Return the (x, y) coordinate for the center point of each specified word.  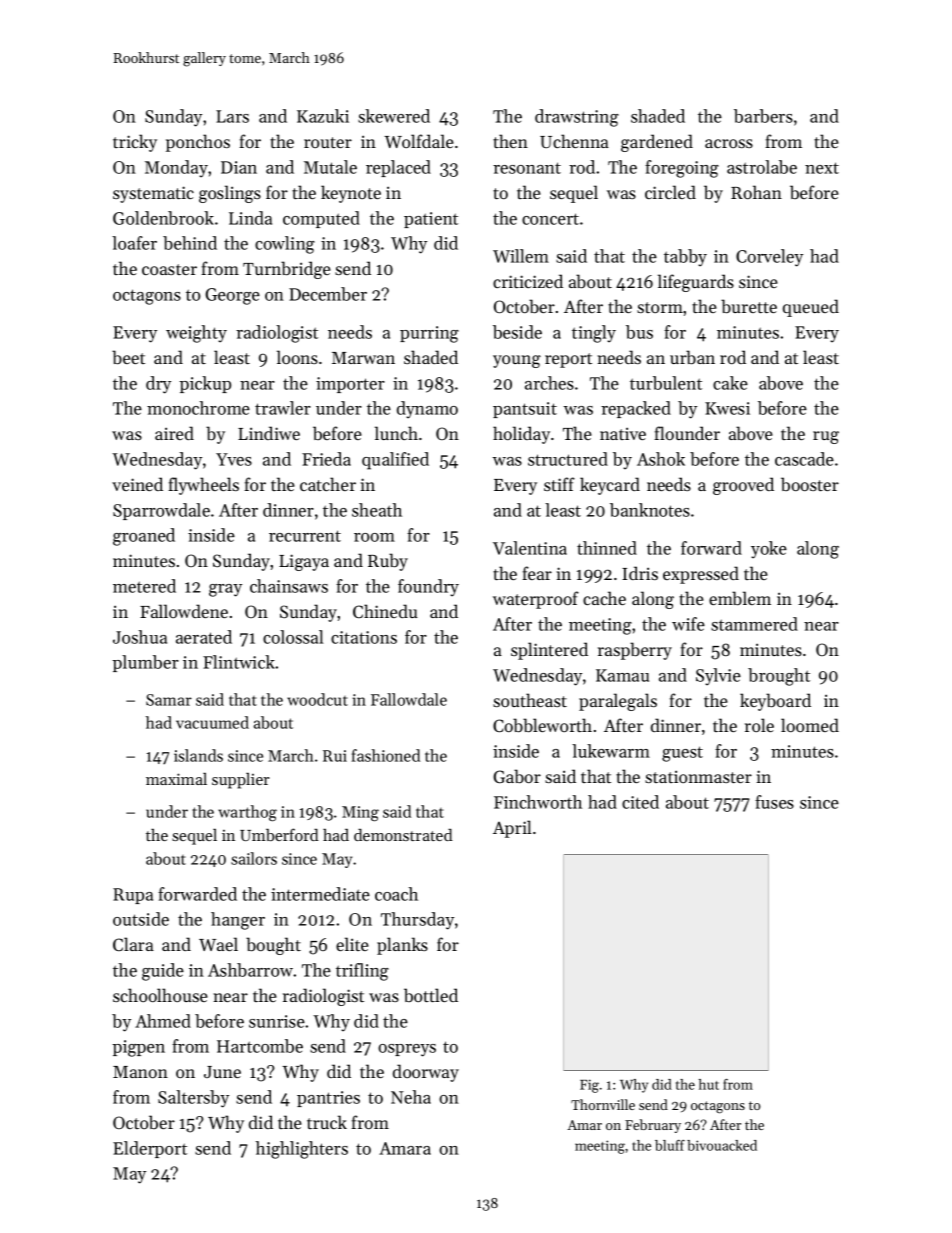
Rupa (133, 896)
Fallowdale (409, 699)
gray (225, 590)
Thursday (417, 921)
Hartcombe (260, 1046)
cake (730, 383)
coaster (169, 269)
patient (431, 220)
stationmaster (698, 776)
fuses (774, 802)
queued (811, 308)
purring (429, 334)
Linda (250, 218)
